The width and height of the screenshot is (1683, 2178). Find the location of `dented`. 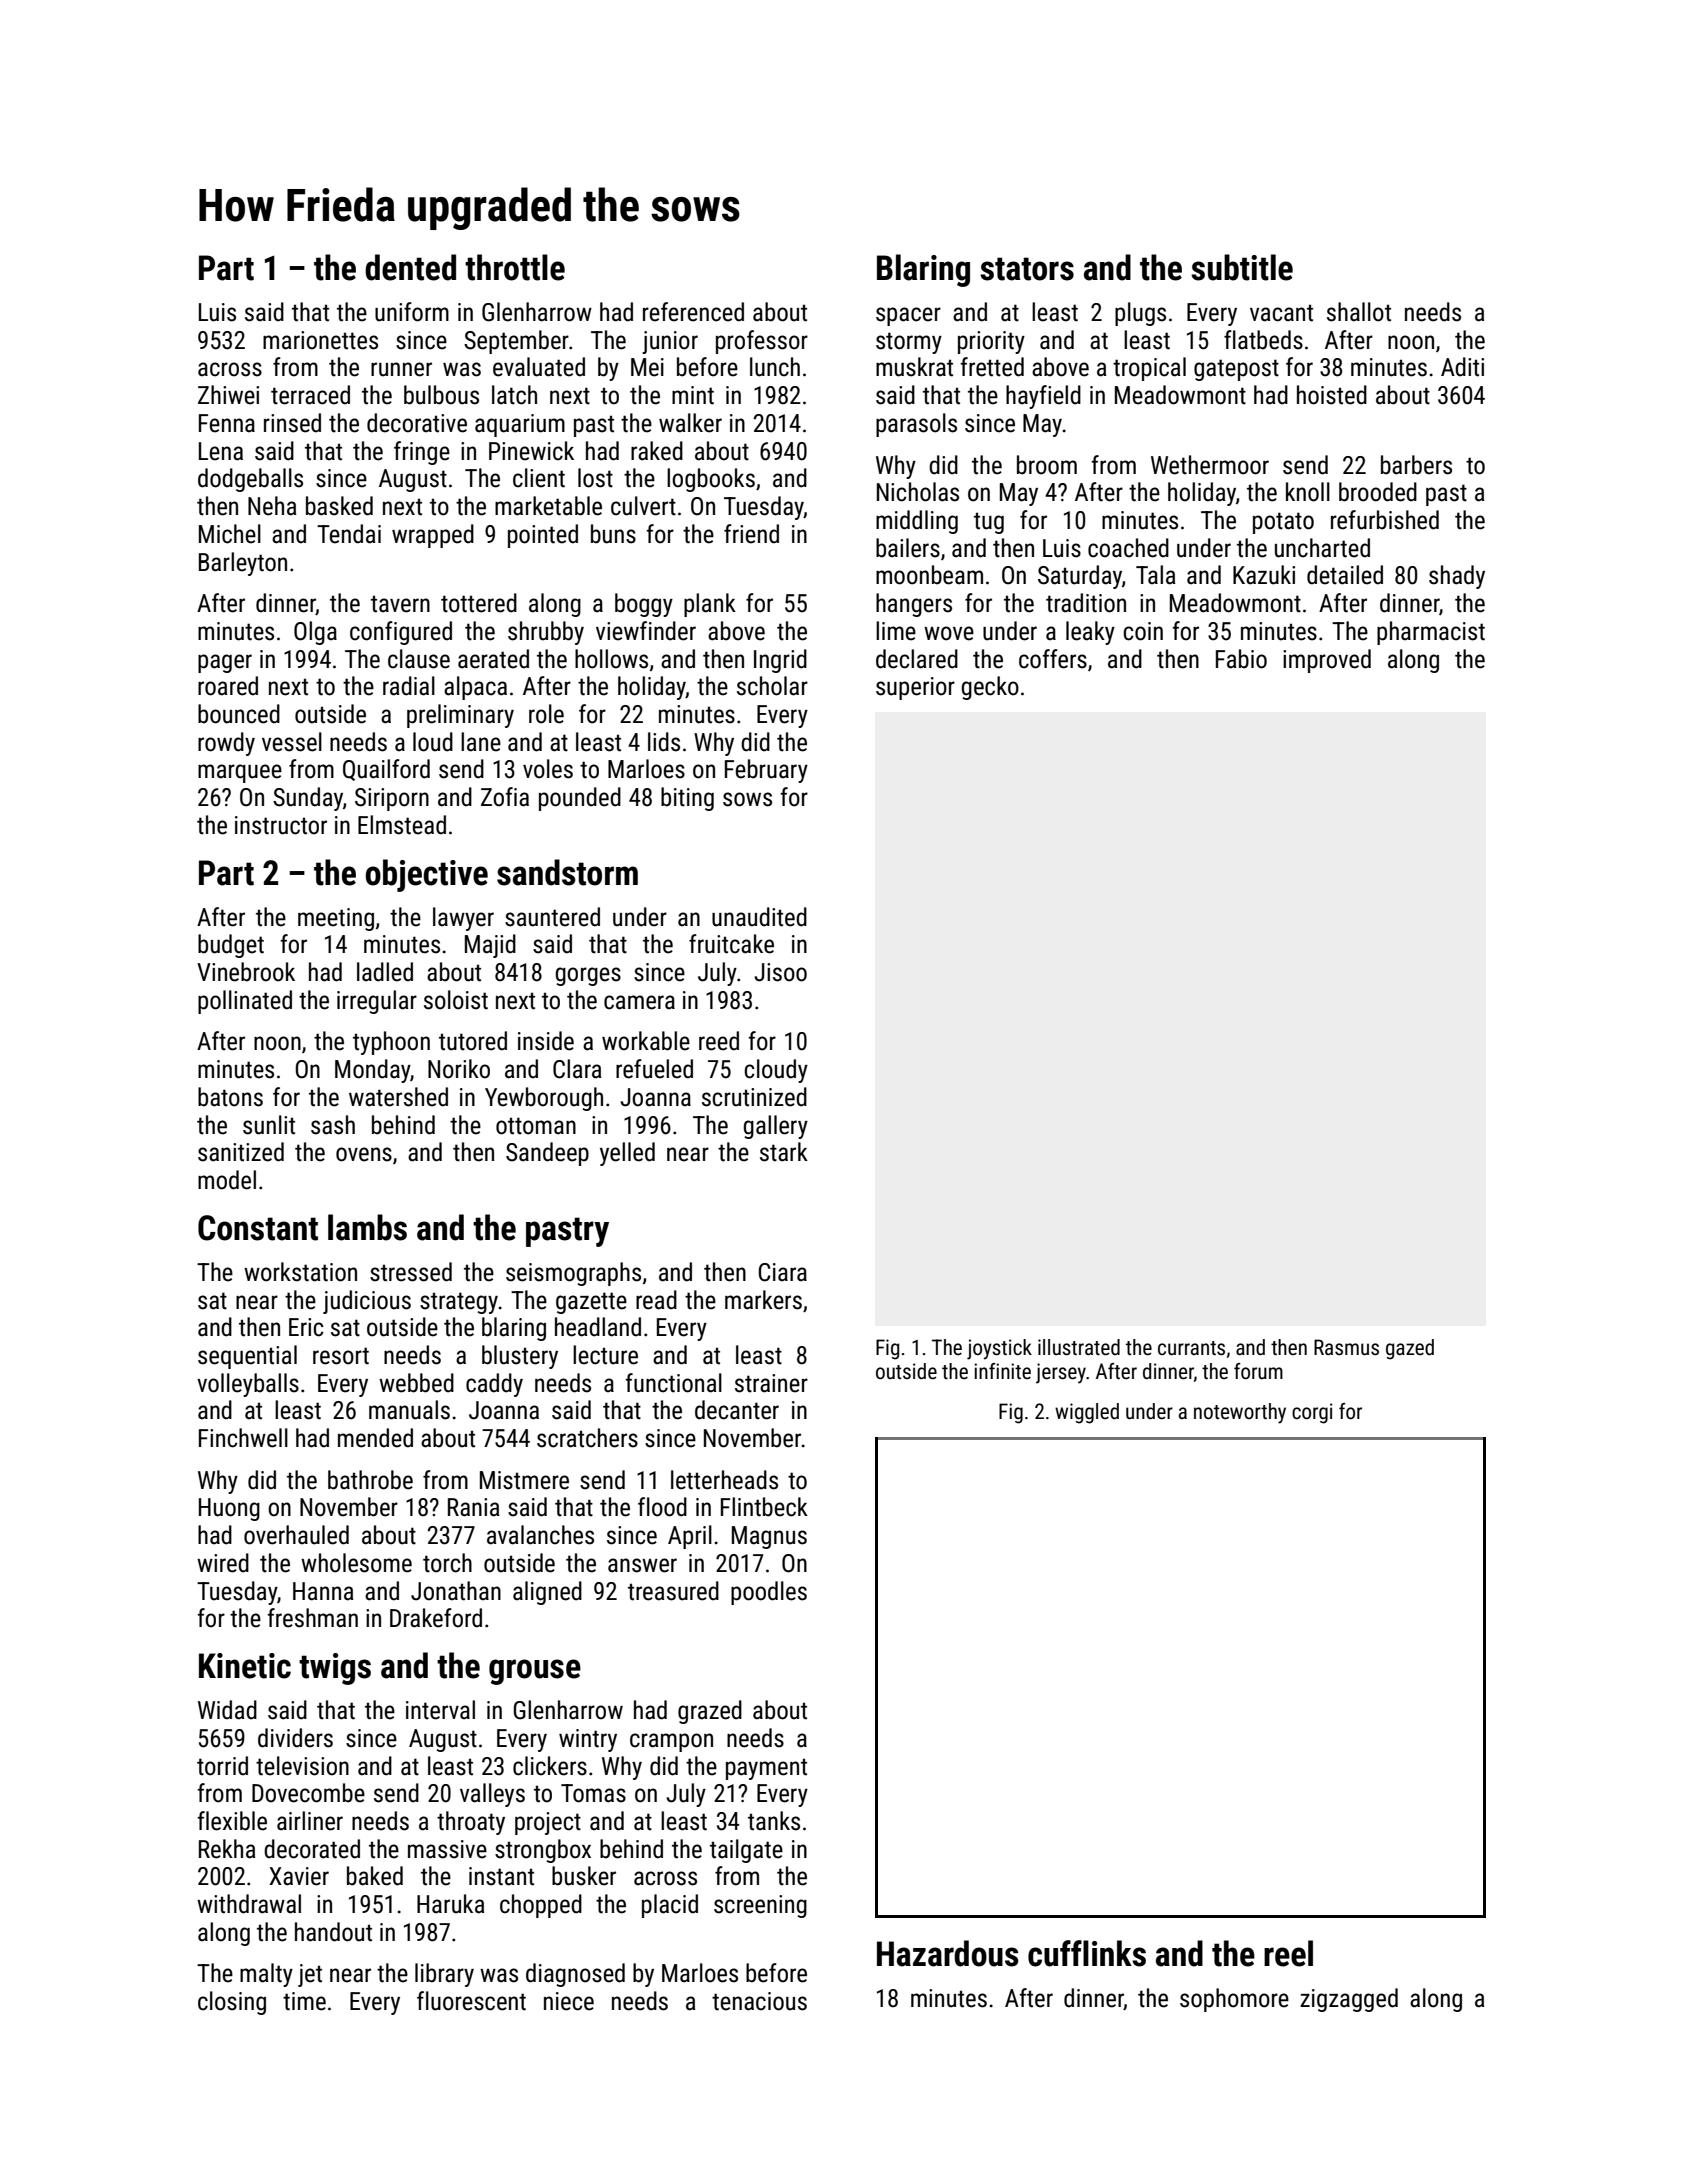

dented is located at coordinates (410, 267).
